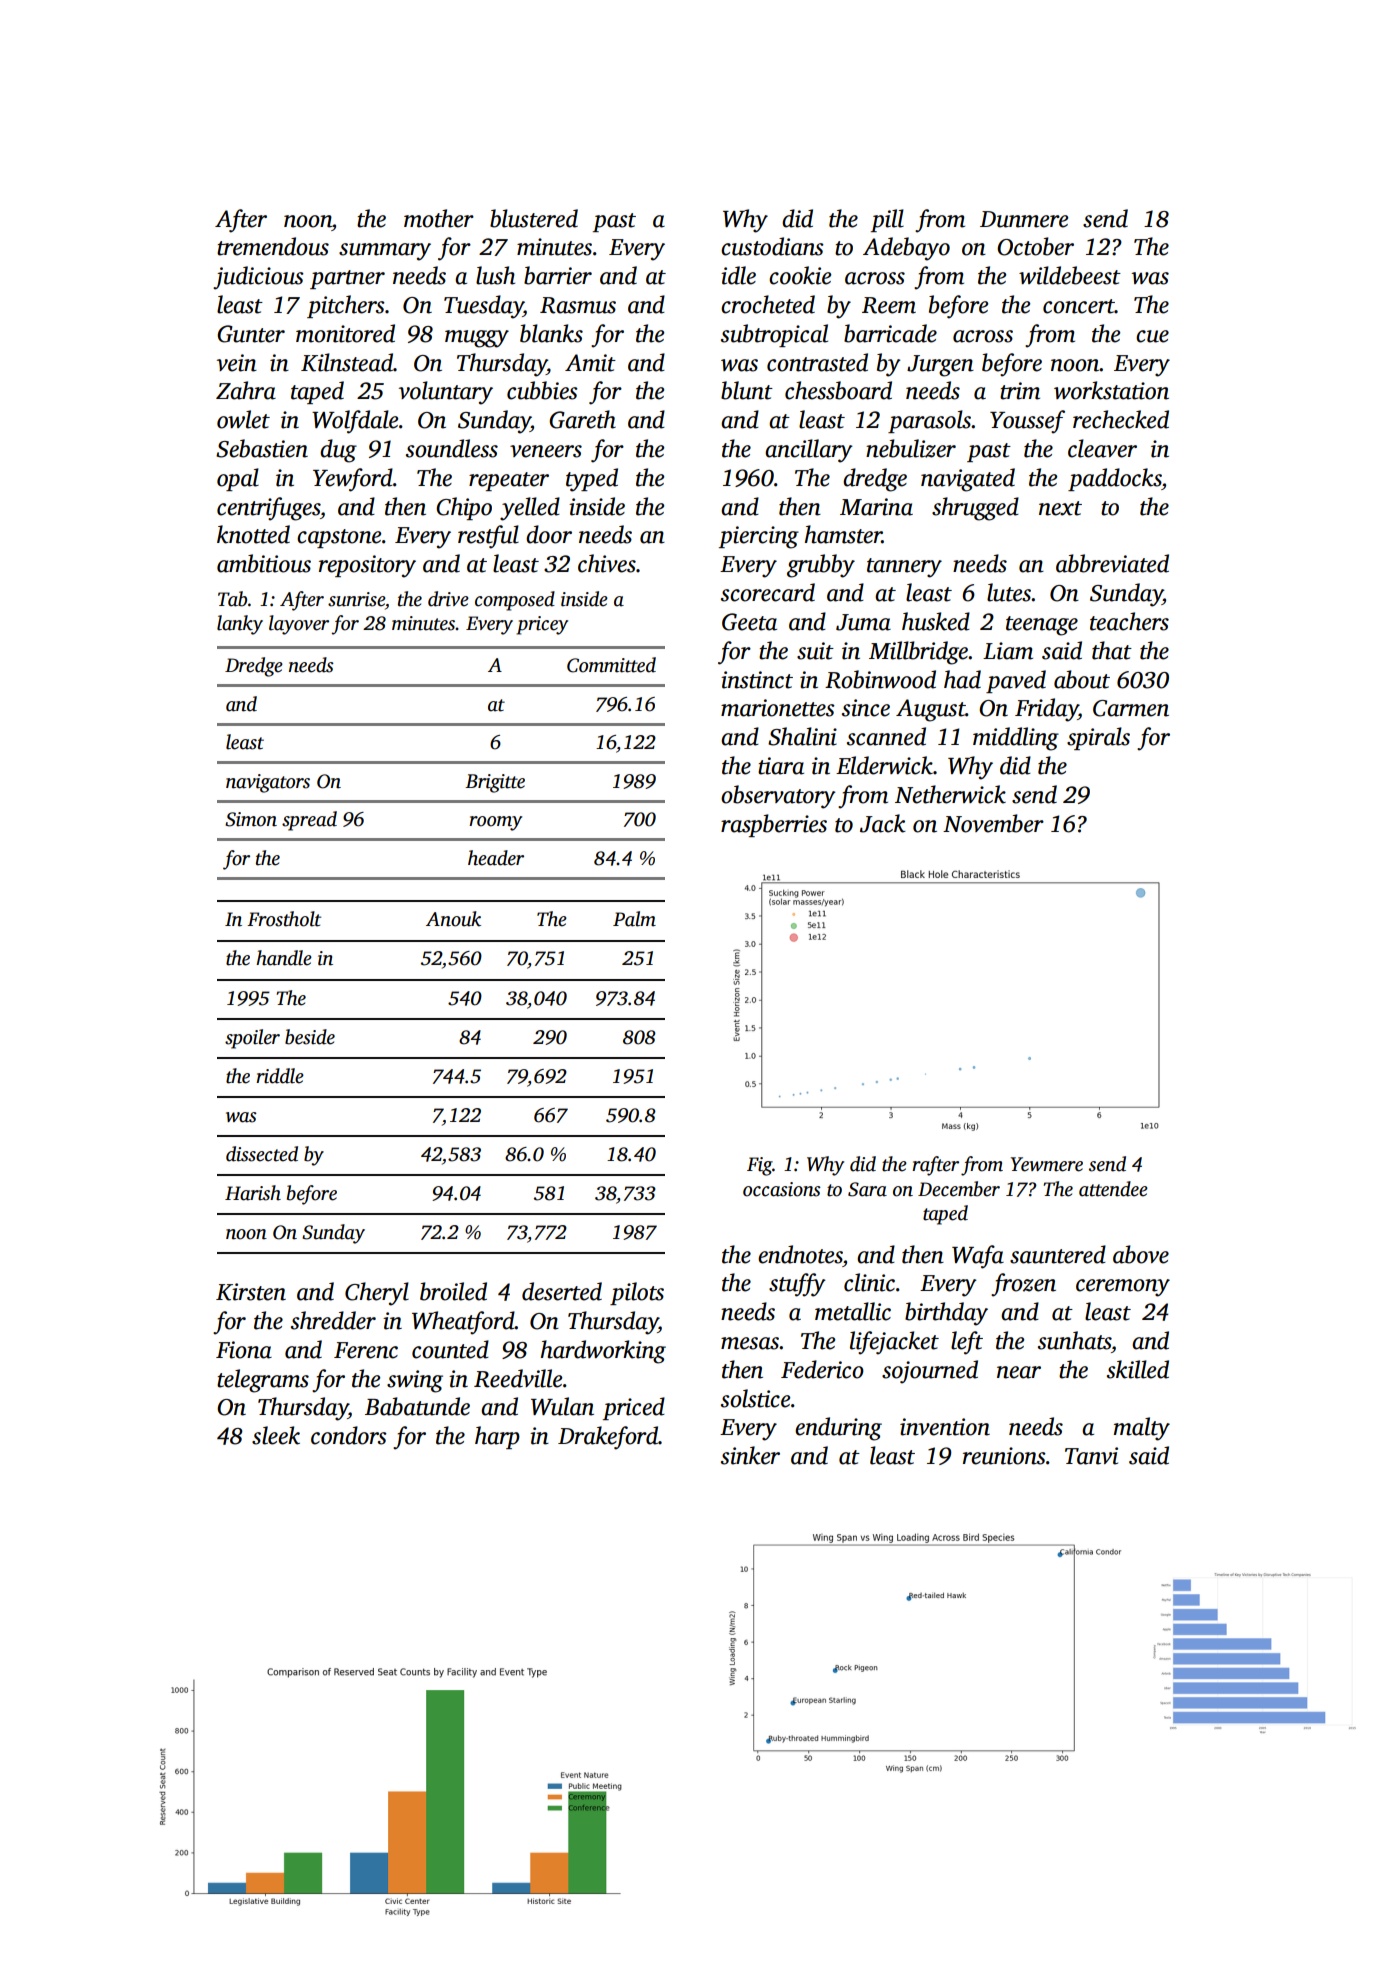 This document has width=1386, height=1969. What do you see at coordinates (950, 794) in the document?
I see `Netherwick` at bounding box center [950, 794].
